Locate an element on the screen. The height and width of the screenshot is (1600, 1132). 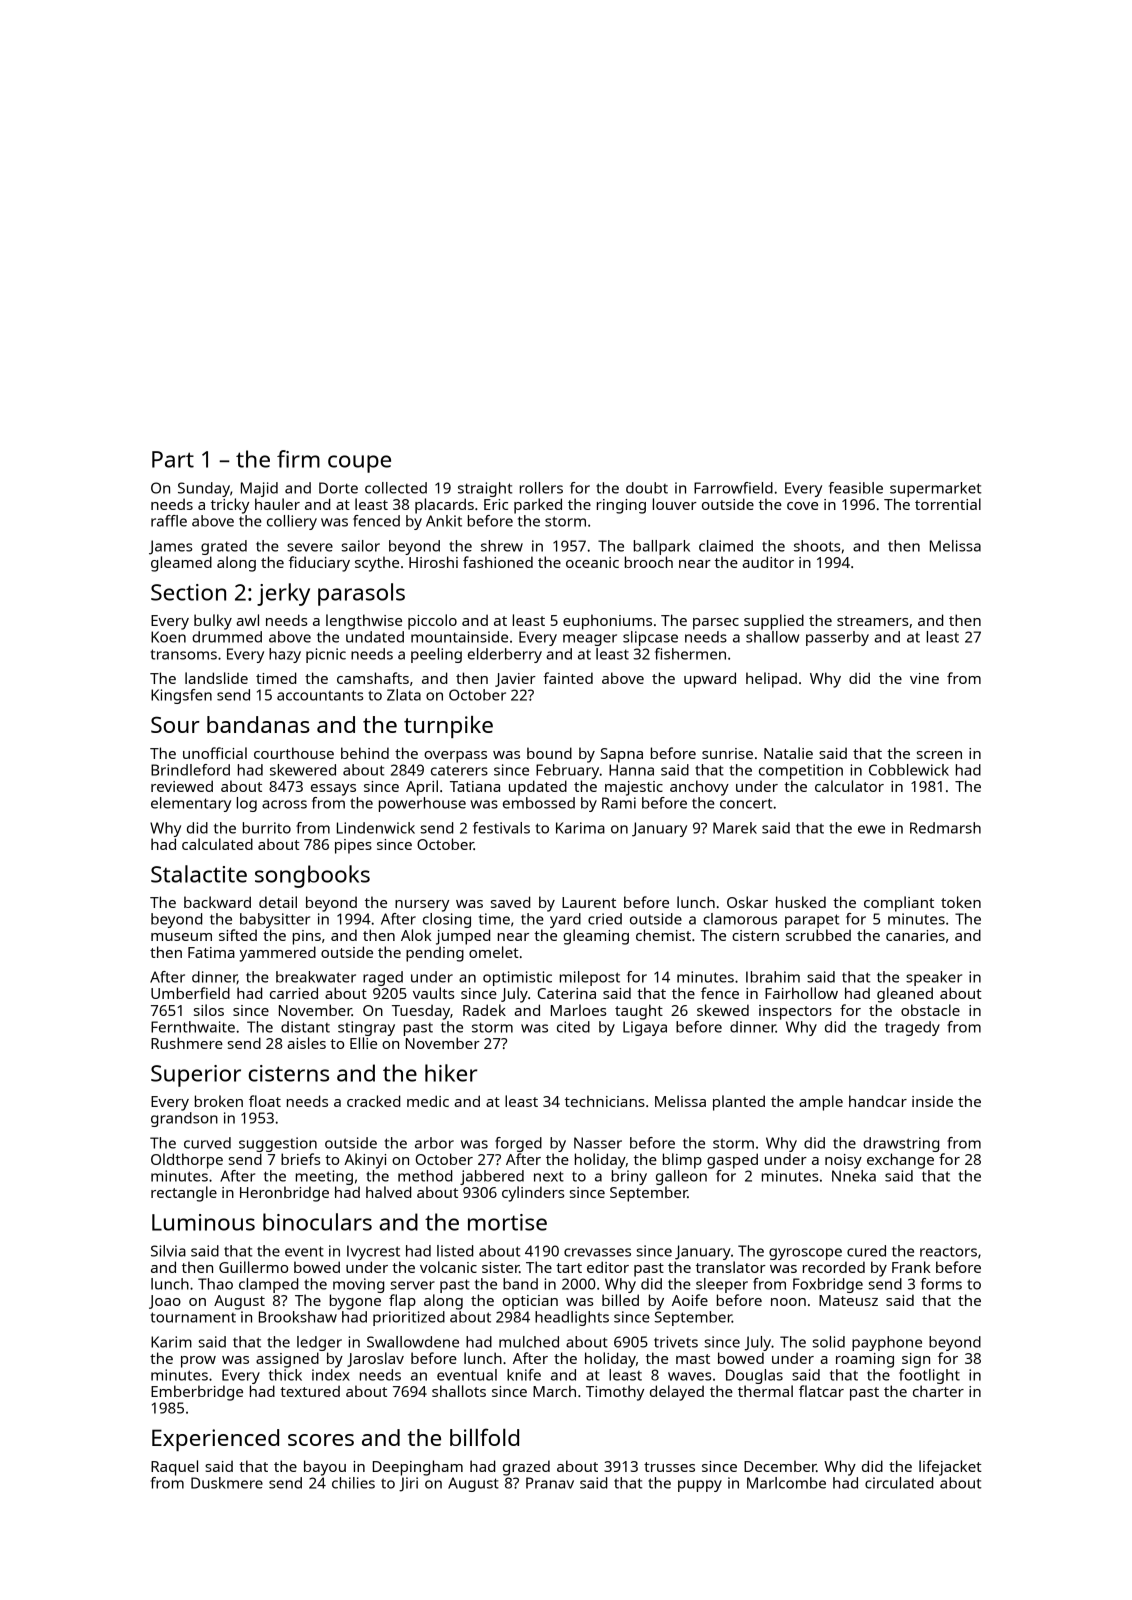
obstacle is located at coordinates (930, 1010).
